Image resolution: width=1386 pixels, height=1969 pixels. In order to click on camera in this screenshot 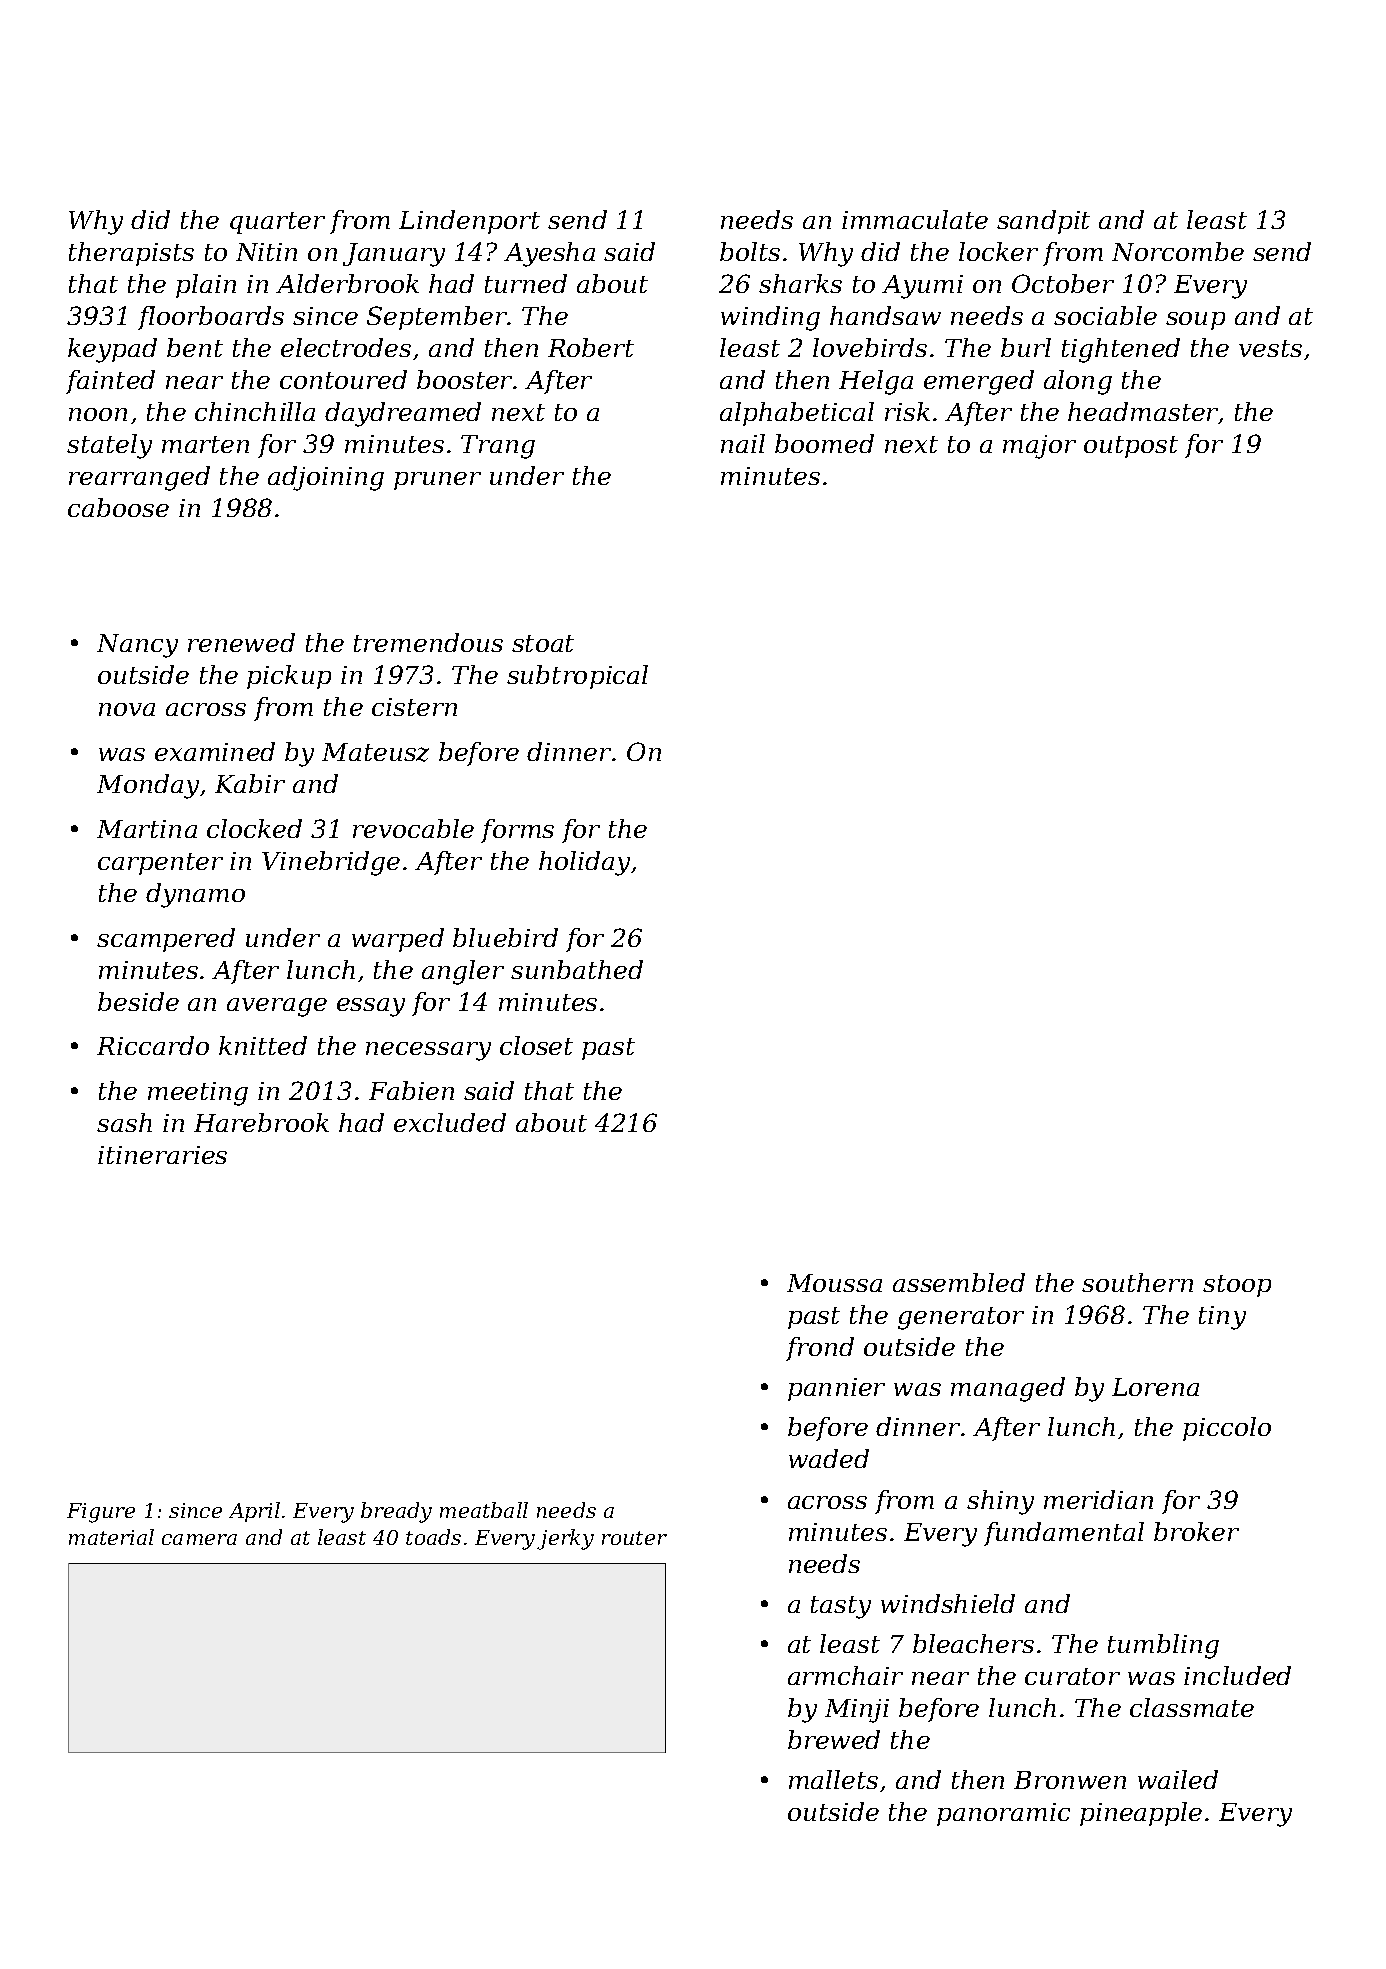, I will do `click(199, 1539)`.
